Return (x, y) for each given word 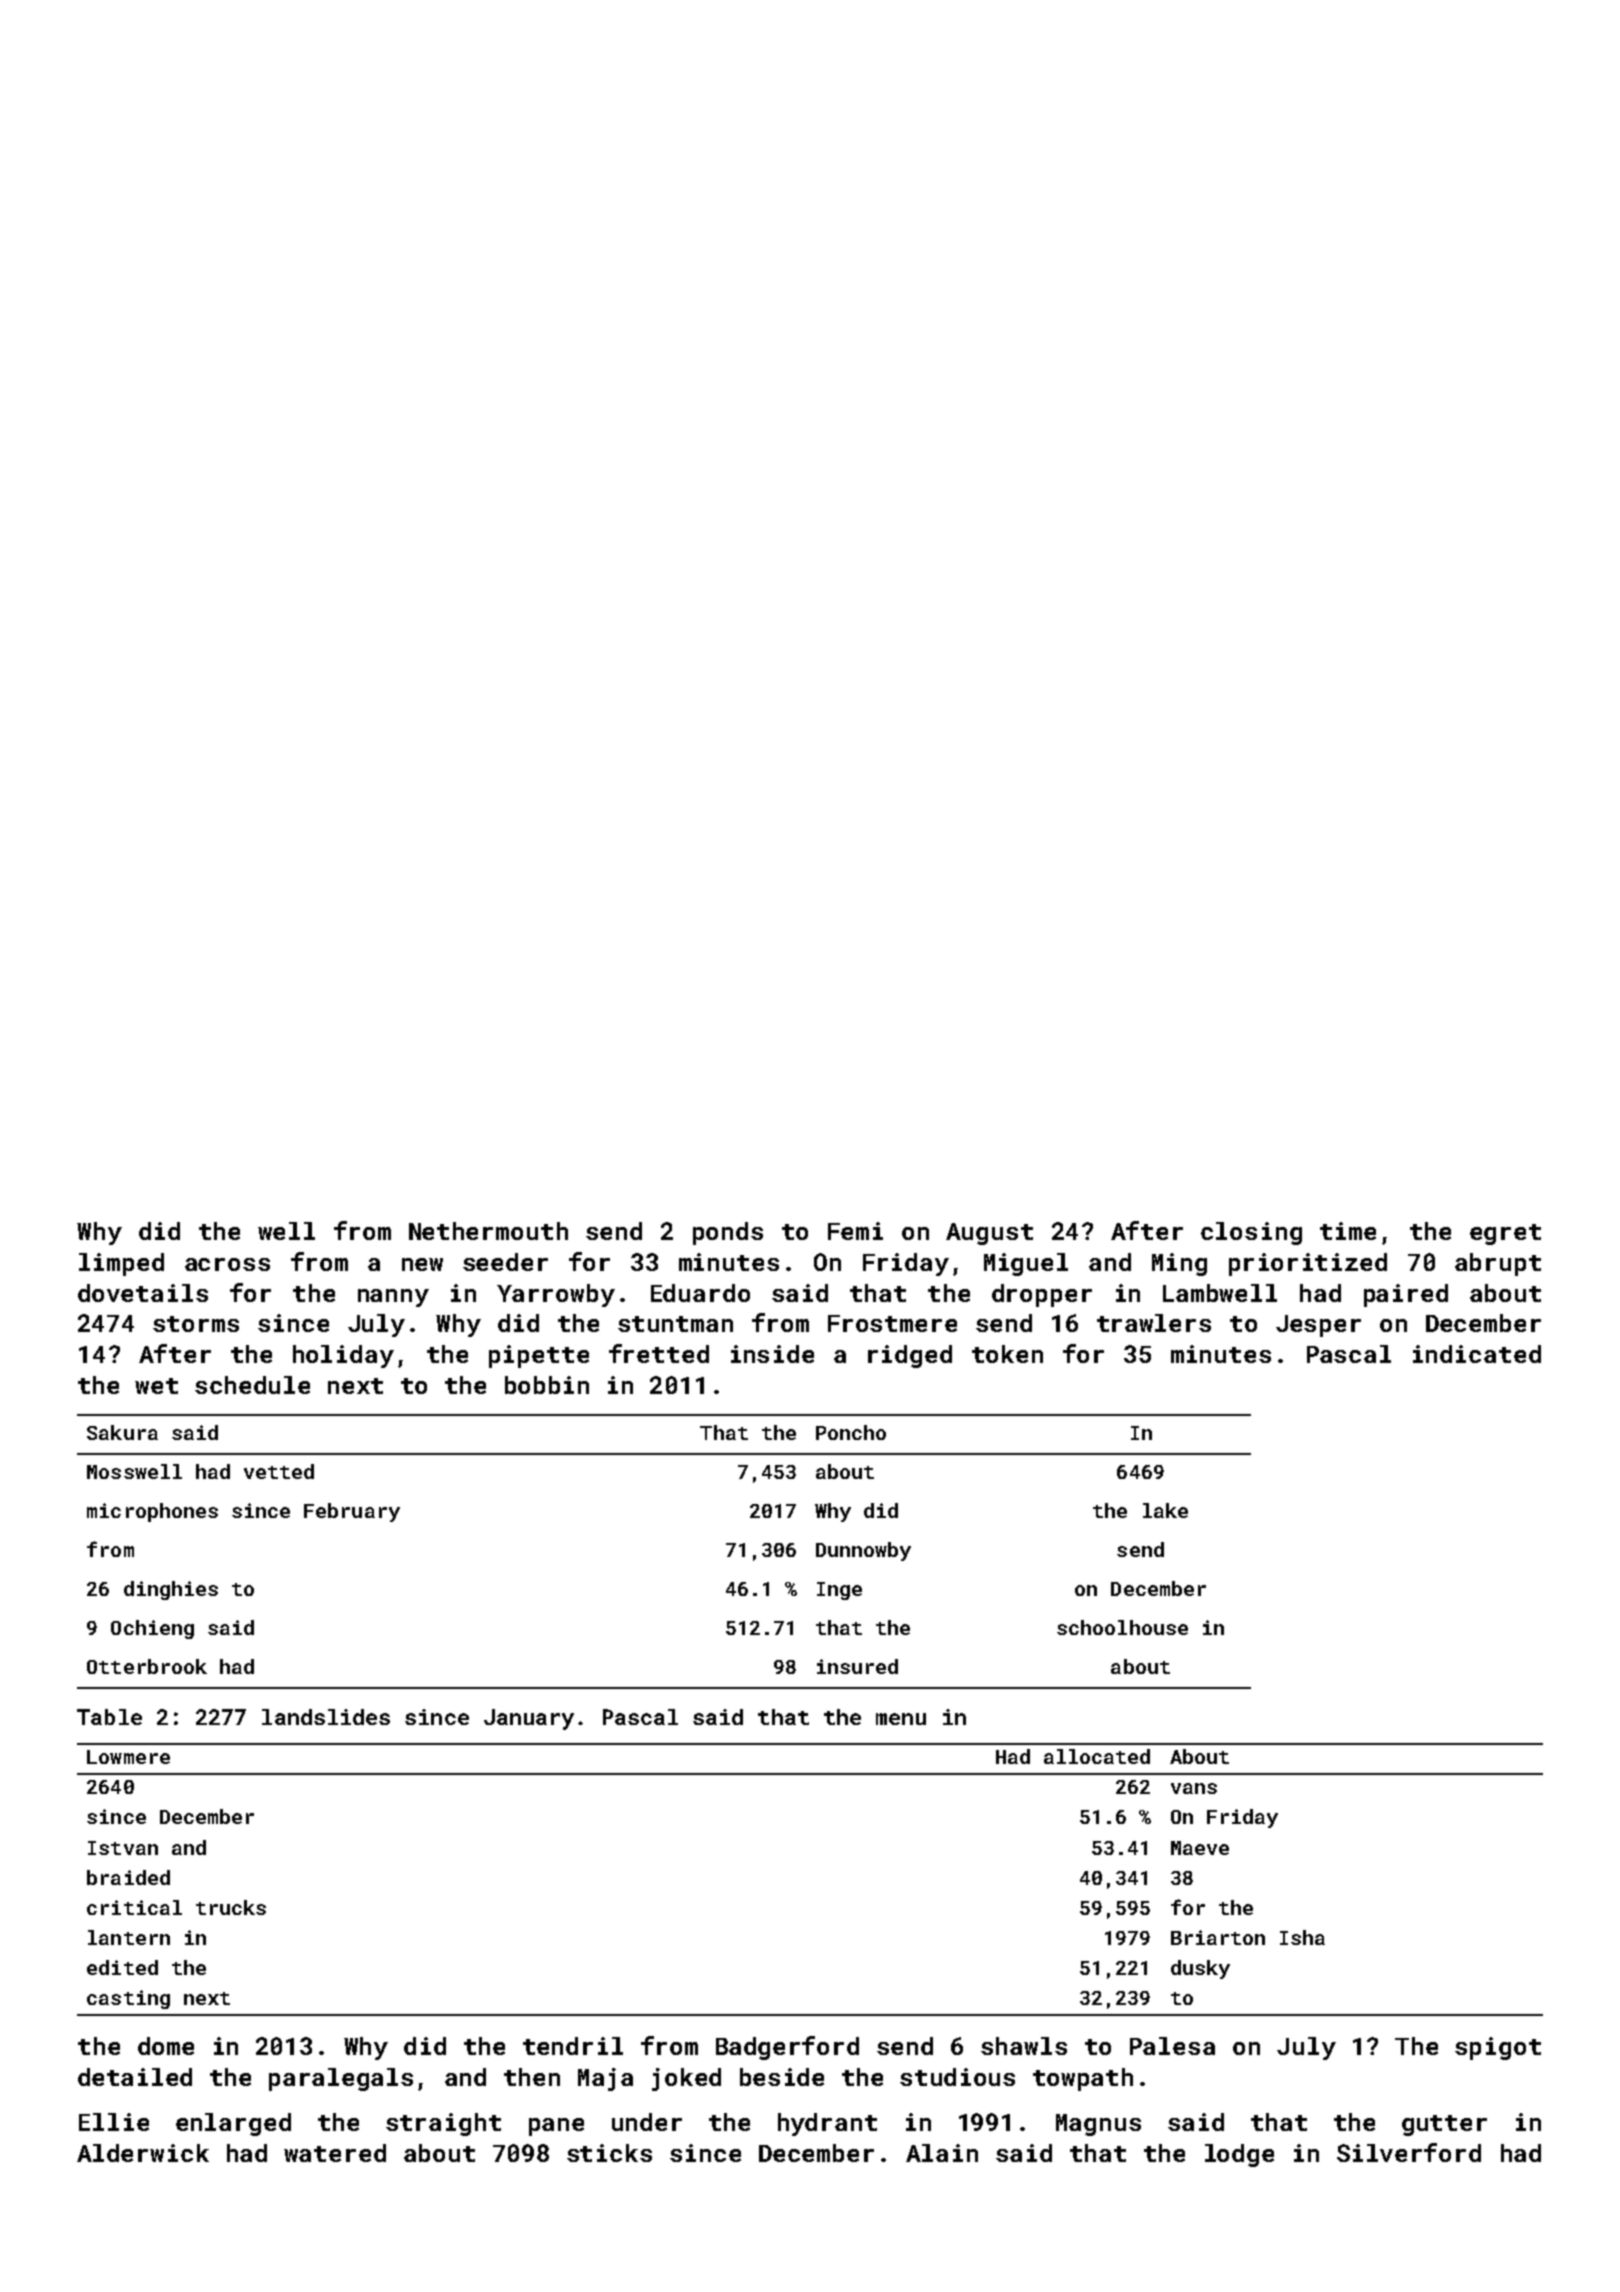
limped (121, 1264)
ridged (910, 1356)
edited (122, 1967)
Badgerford (787, 2048)
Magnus (1098, 2125)
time (1348, 1231)
